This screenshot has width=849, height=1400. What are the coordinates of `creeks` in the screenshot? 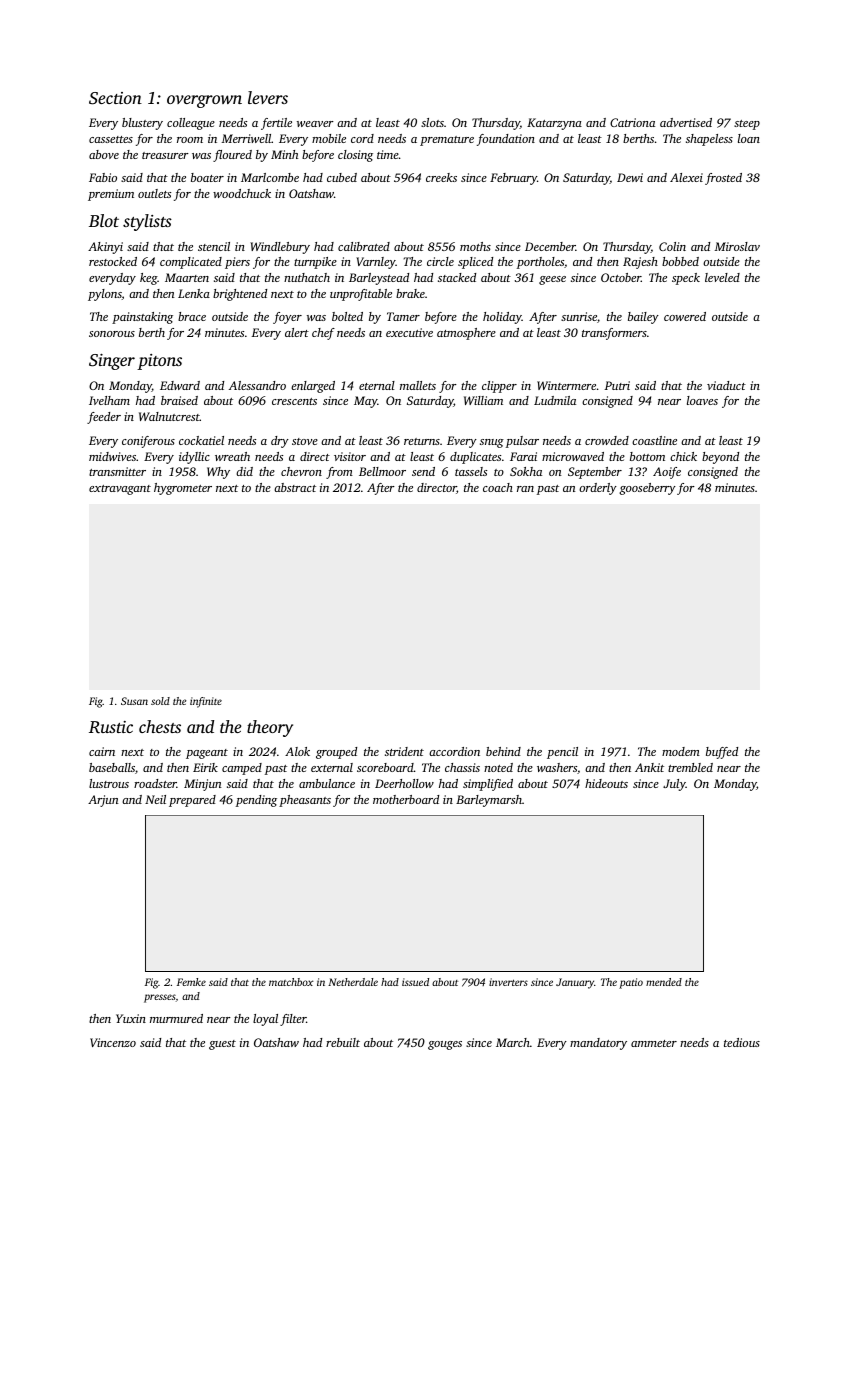 It's located at (441, 177).
